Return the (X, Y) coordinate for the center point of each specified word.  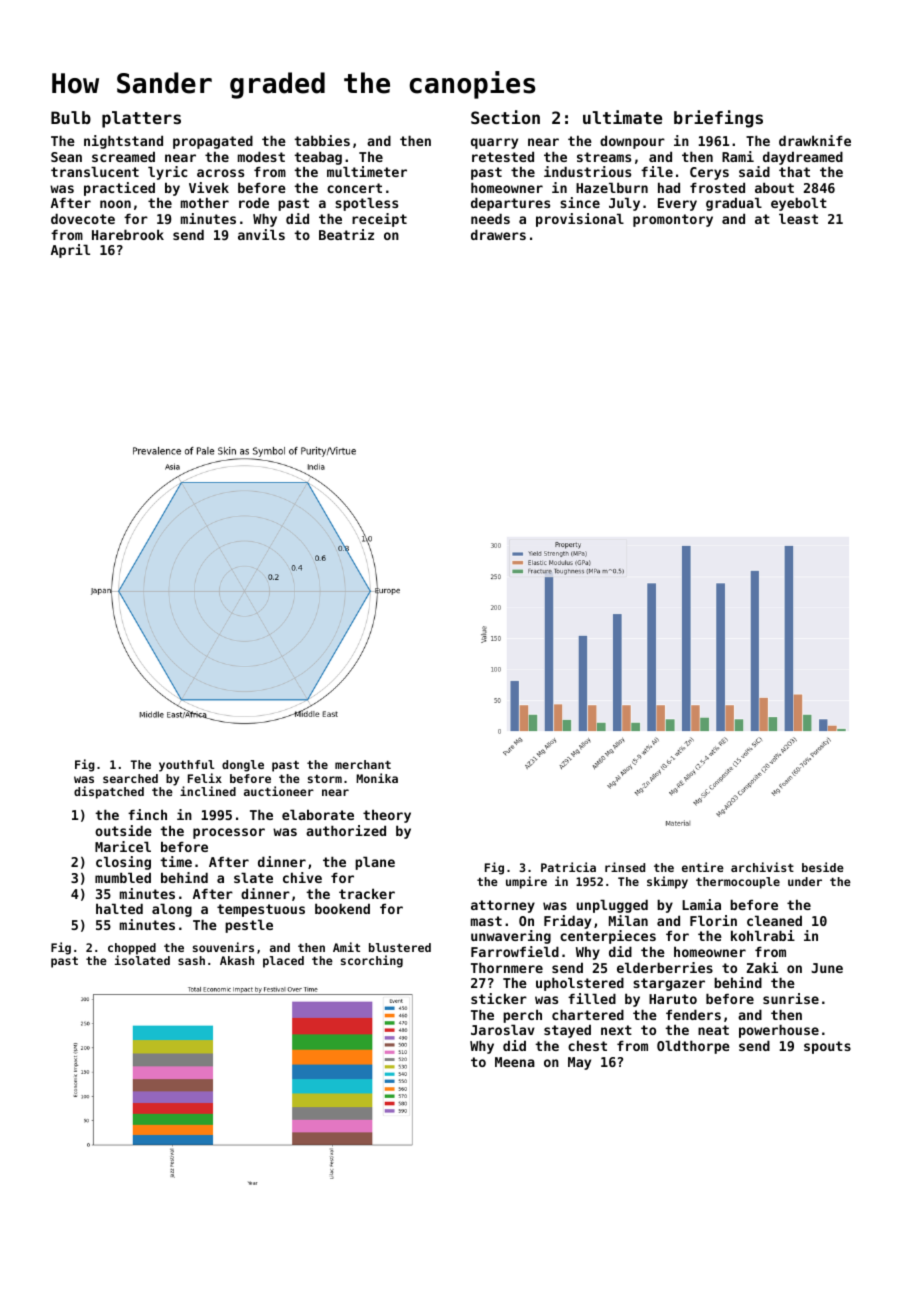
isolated (142, 960)
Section (505, 117)
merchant (363, 764)
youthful (187, 766)
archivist (762, 867)
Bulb (71, 117)
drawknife (815, 140)
